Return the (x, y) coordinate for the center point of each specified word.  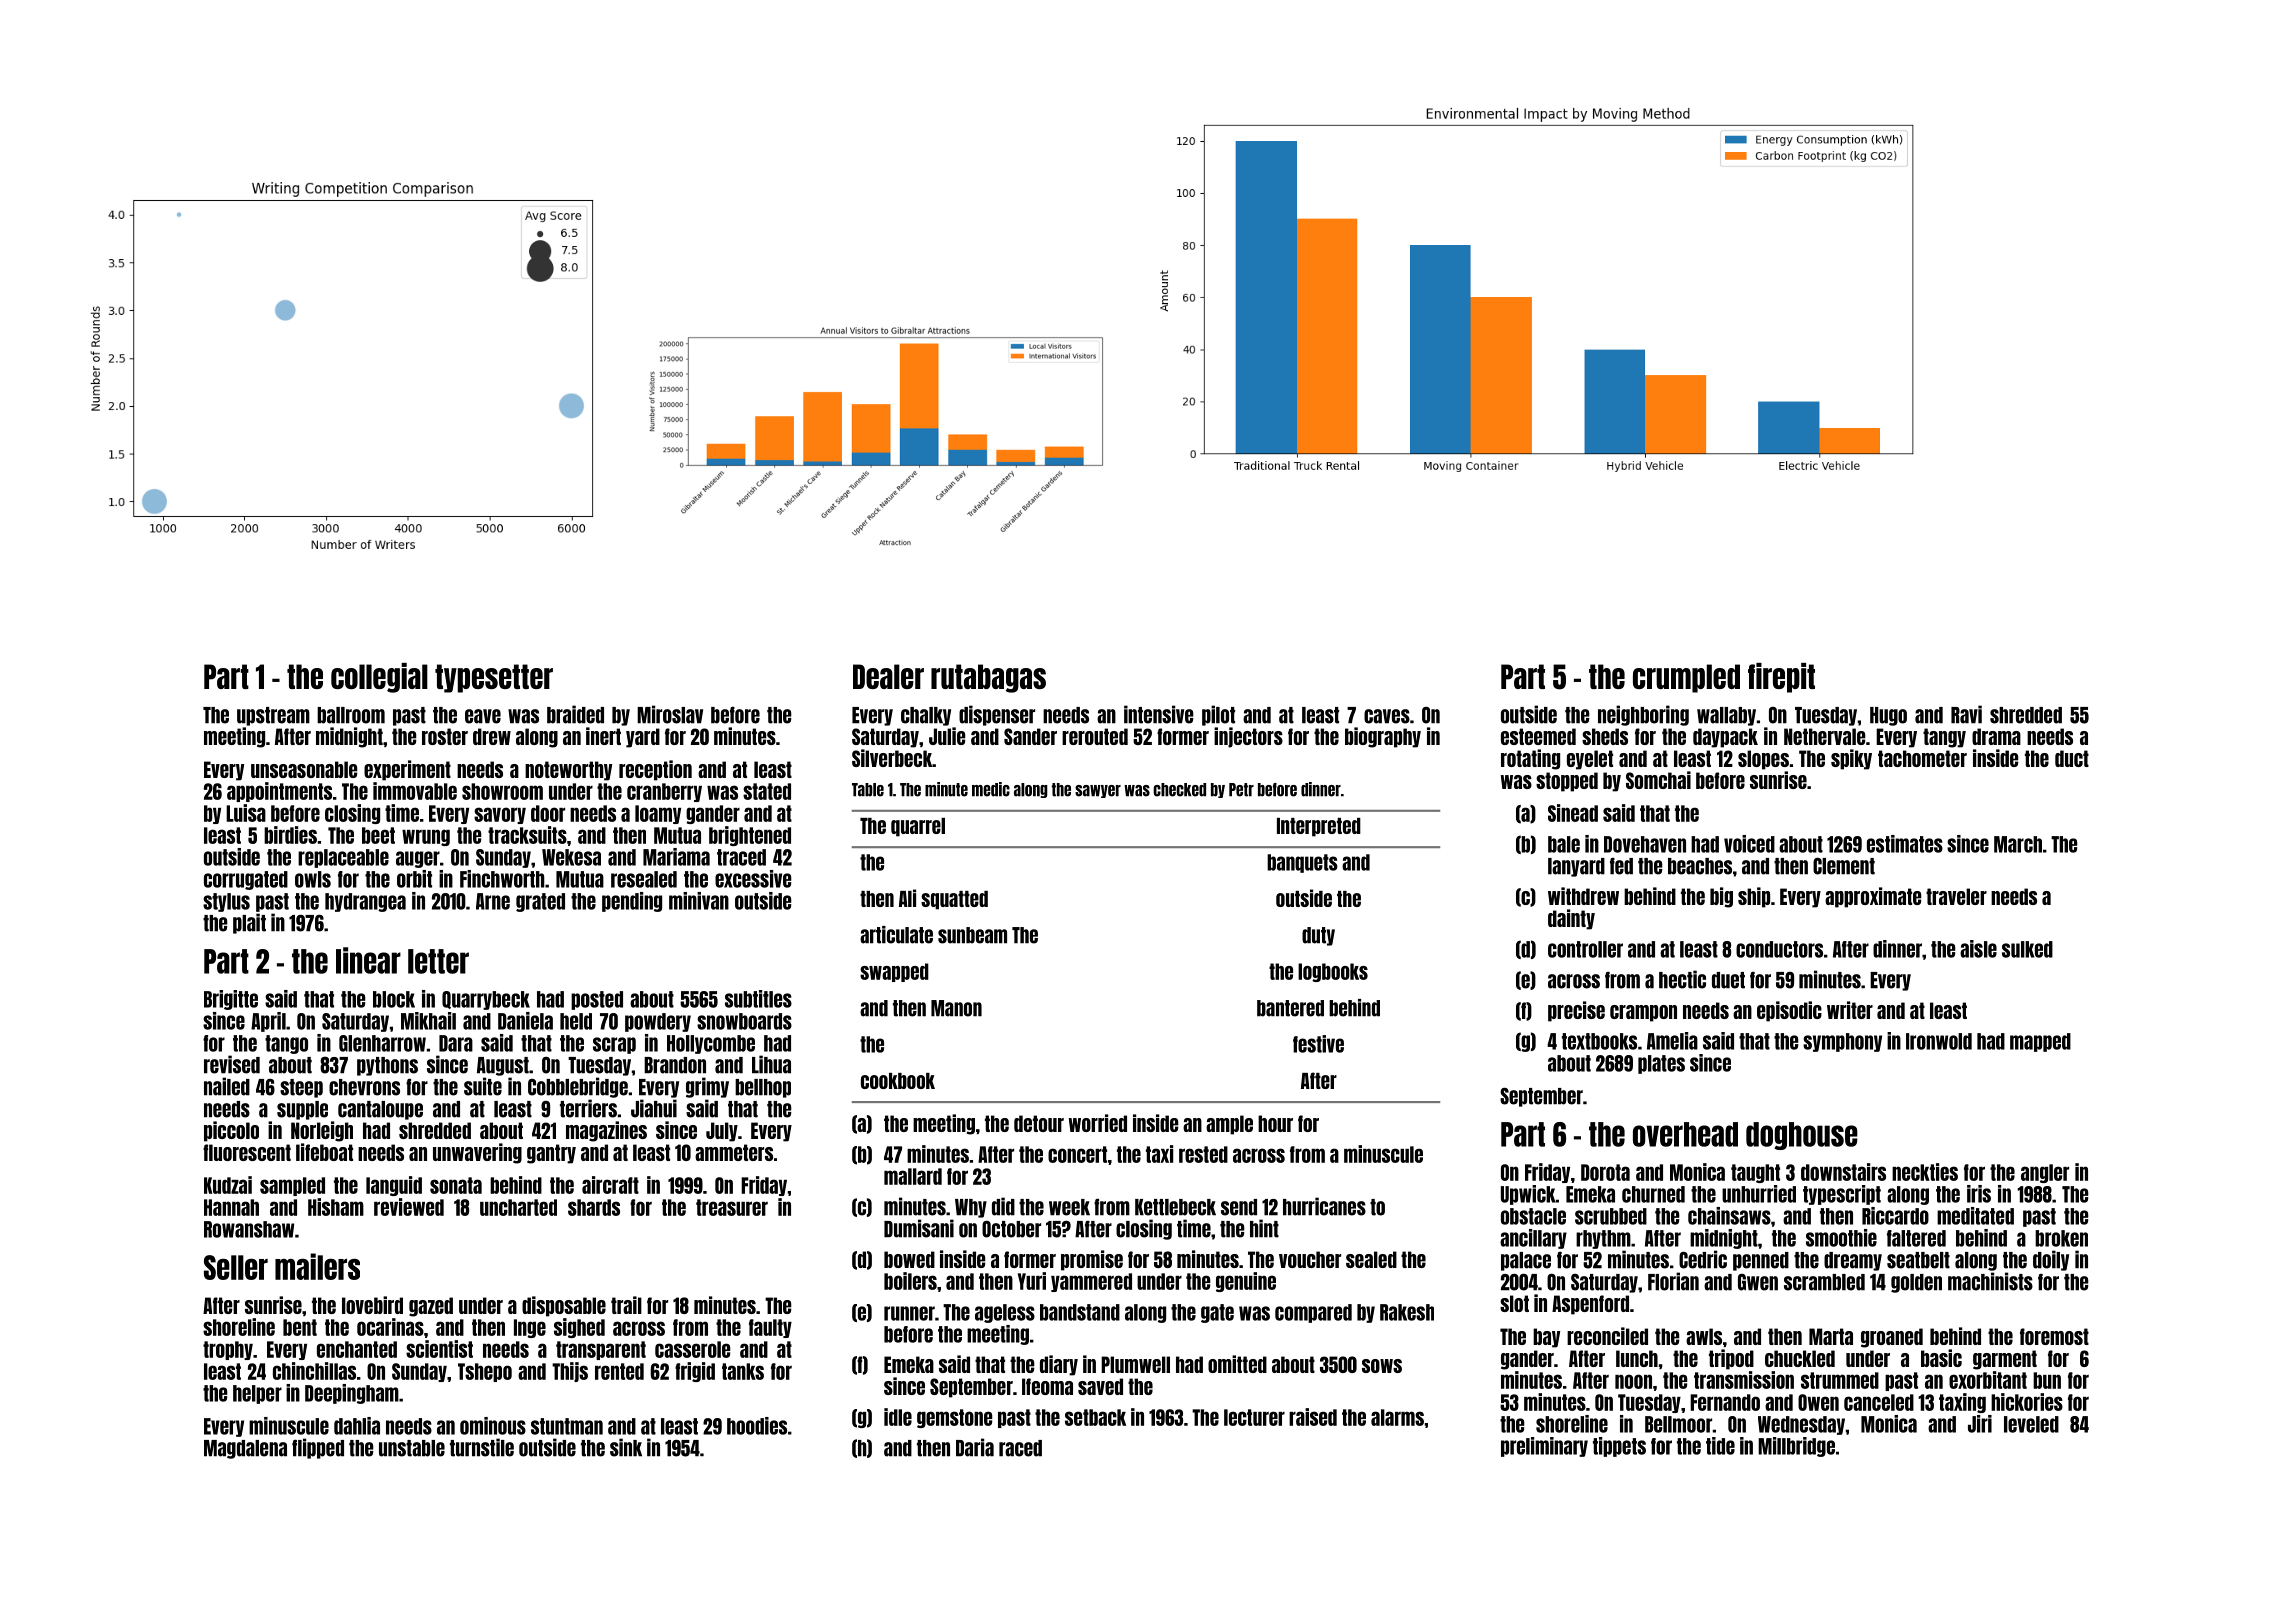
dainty (1571, 919)
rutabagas (988, 678)
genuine (1246, 1282)
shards (594, 1207)
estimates (1905, 844)
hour (1275, 1123)
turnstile (482, 1447)
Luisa (246, 813)
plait (249, 923)
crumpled (1686, 678)
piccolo (231, 1131)
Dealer (888, 676)
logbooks (1333, 972)
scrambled (1824, 1282)
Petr (1241, 790)
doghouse (1802, 1136)
